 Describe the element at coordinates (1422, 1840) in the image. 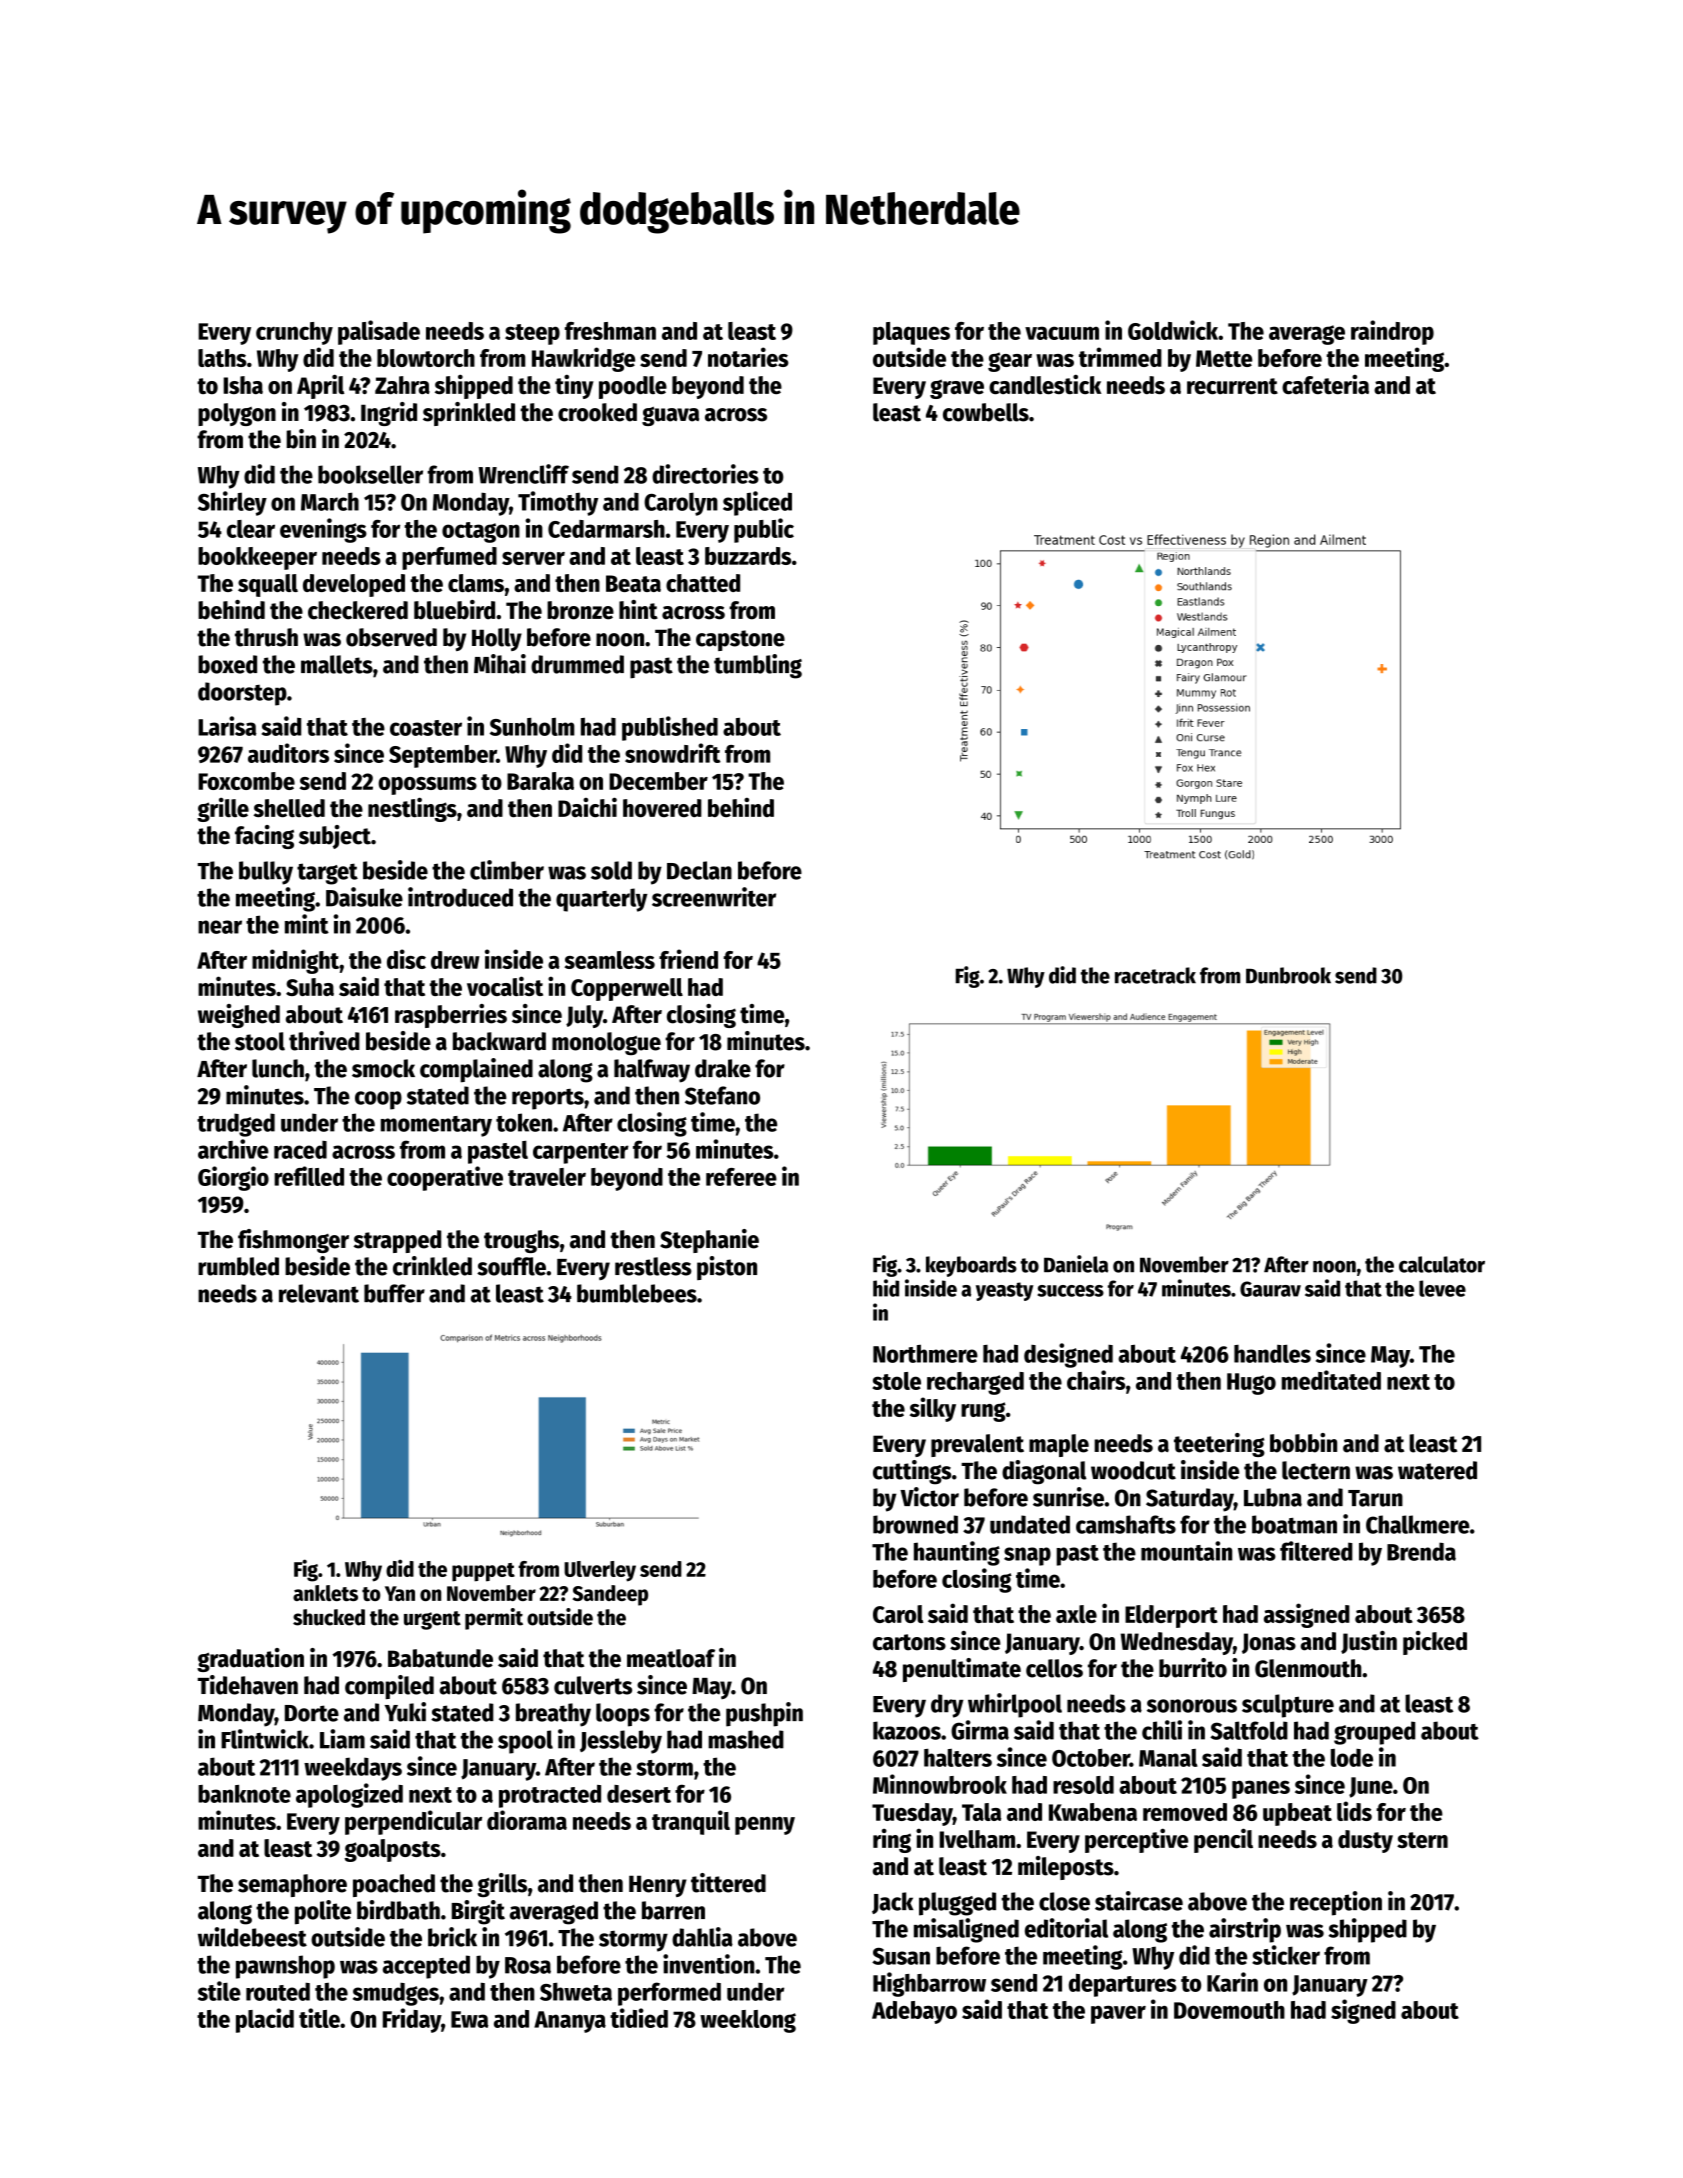

I see `stern` at that location.
